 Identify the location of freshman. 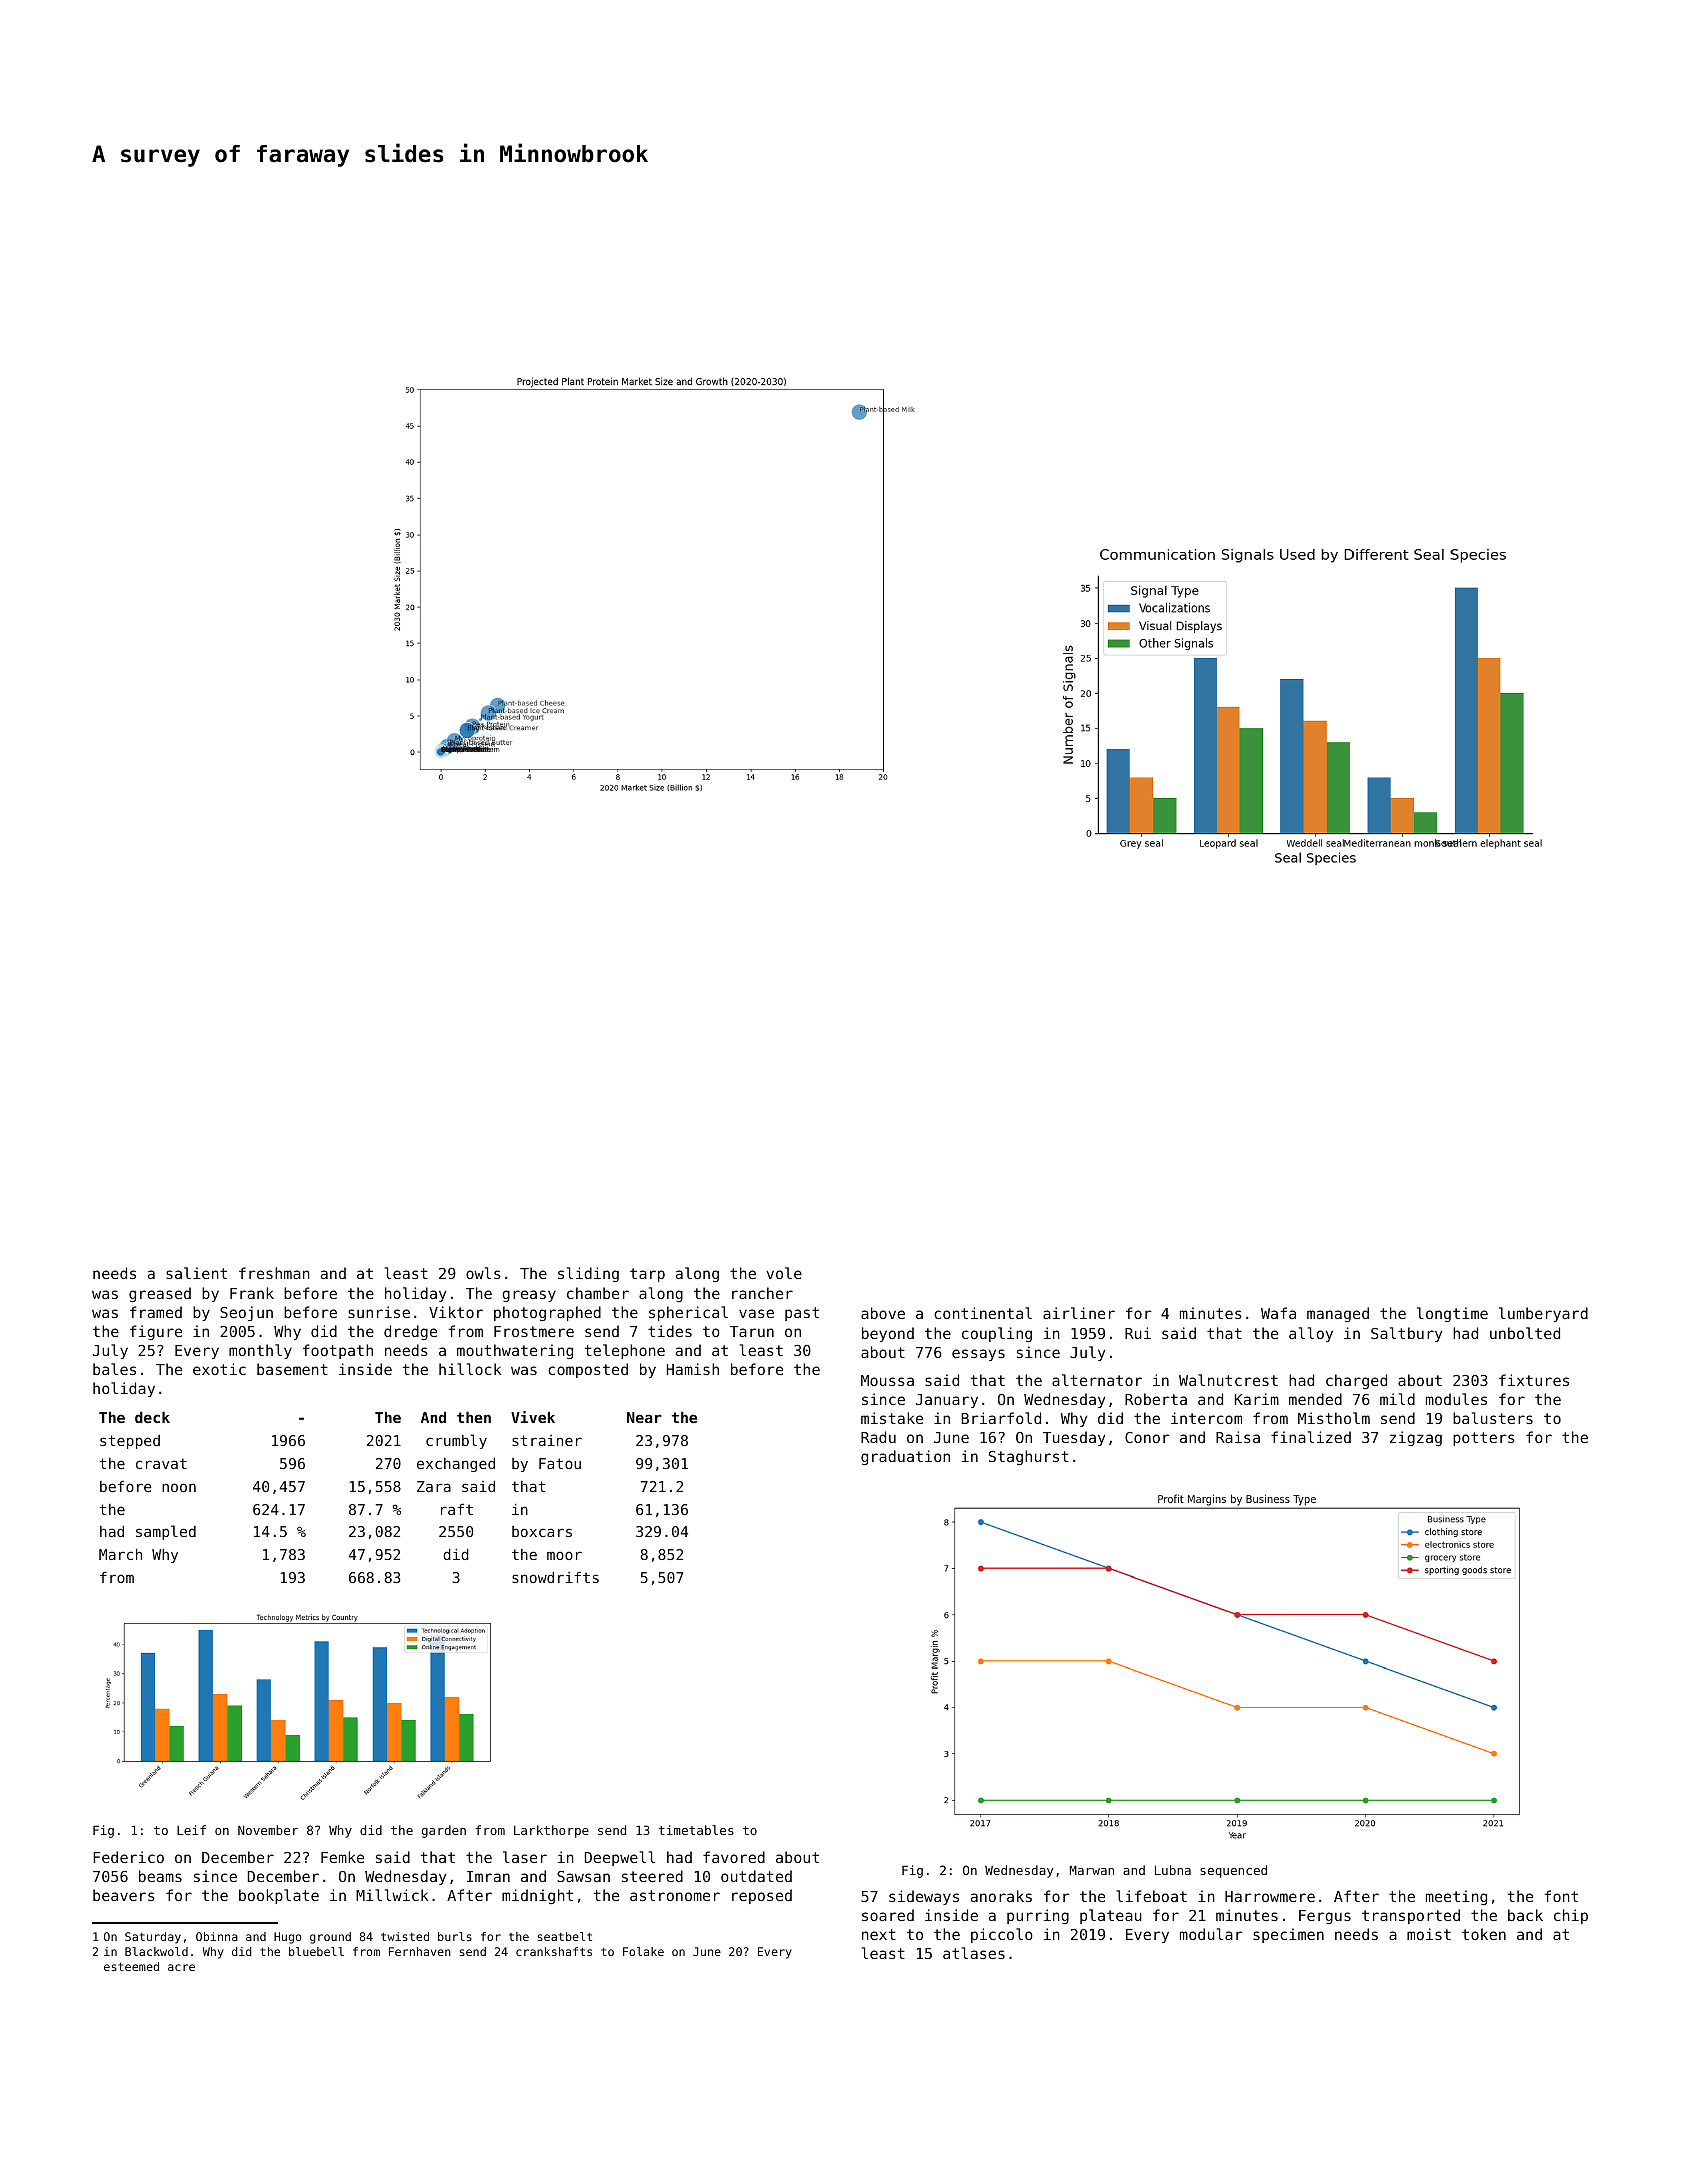
(274, 1273).
